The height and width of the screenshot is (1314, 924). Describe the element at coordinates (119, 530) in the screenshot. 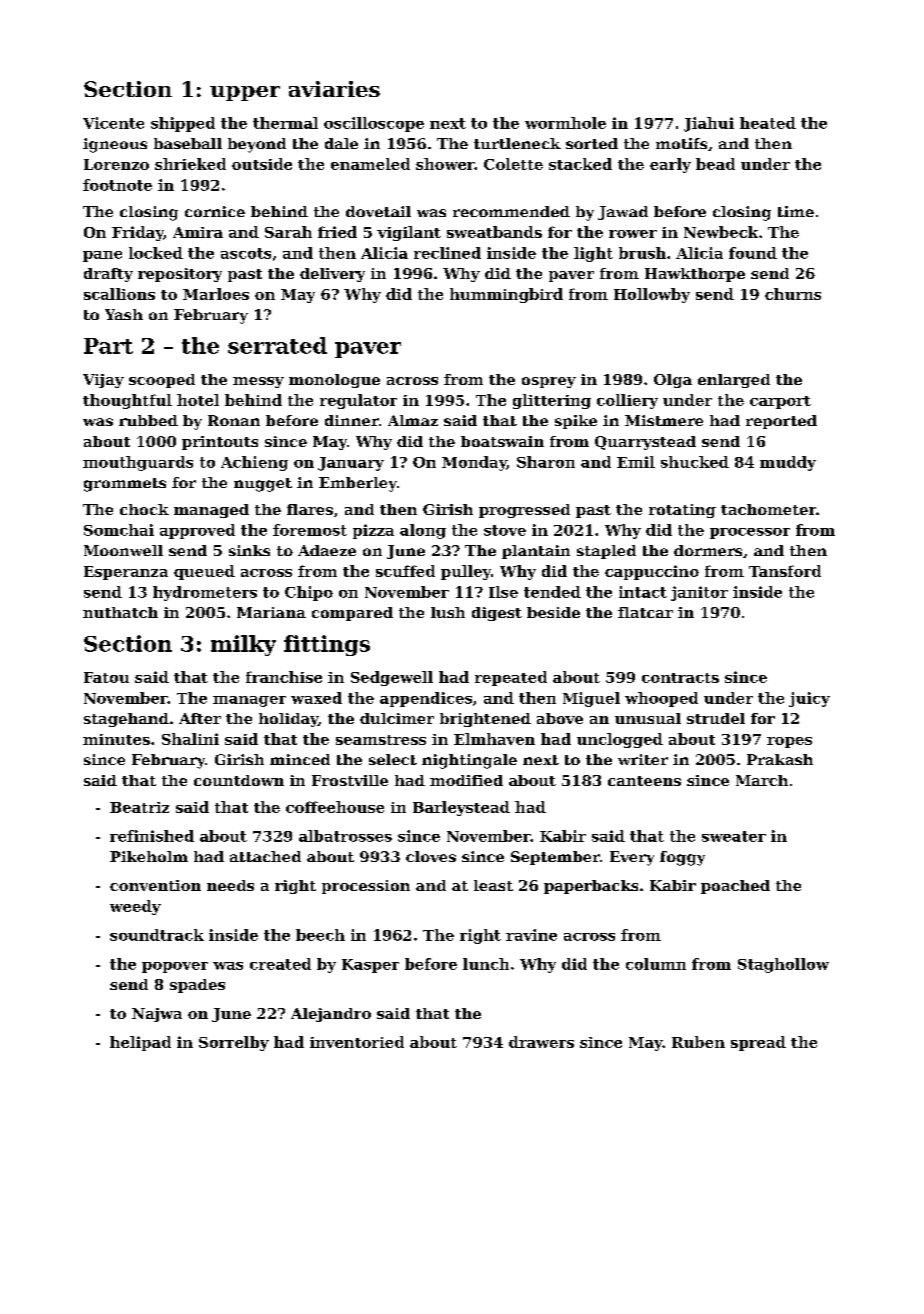

I see `Somchai` at that location.
